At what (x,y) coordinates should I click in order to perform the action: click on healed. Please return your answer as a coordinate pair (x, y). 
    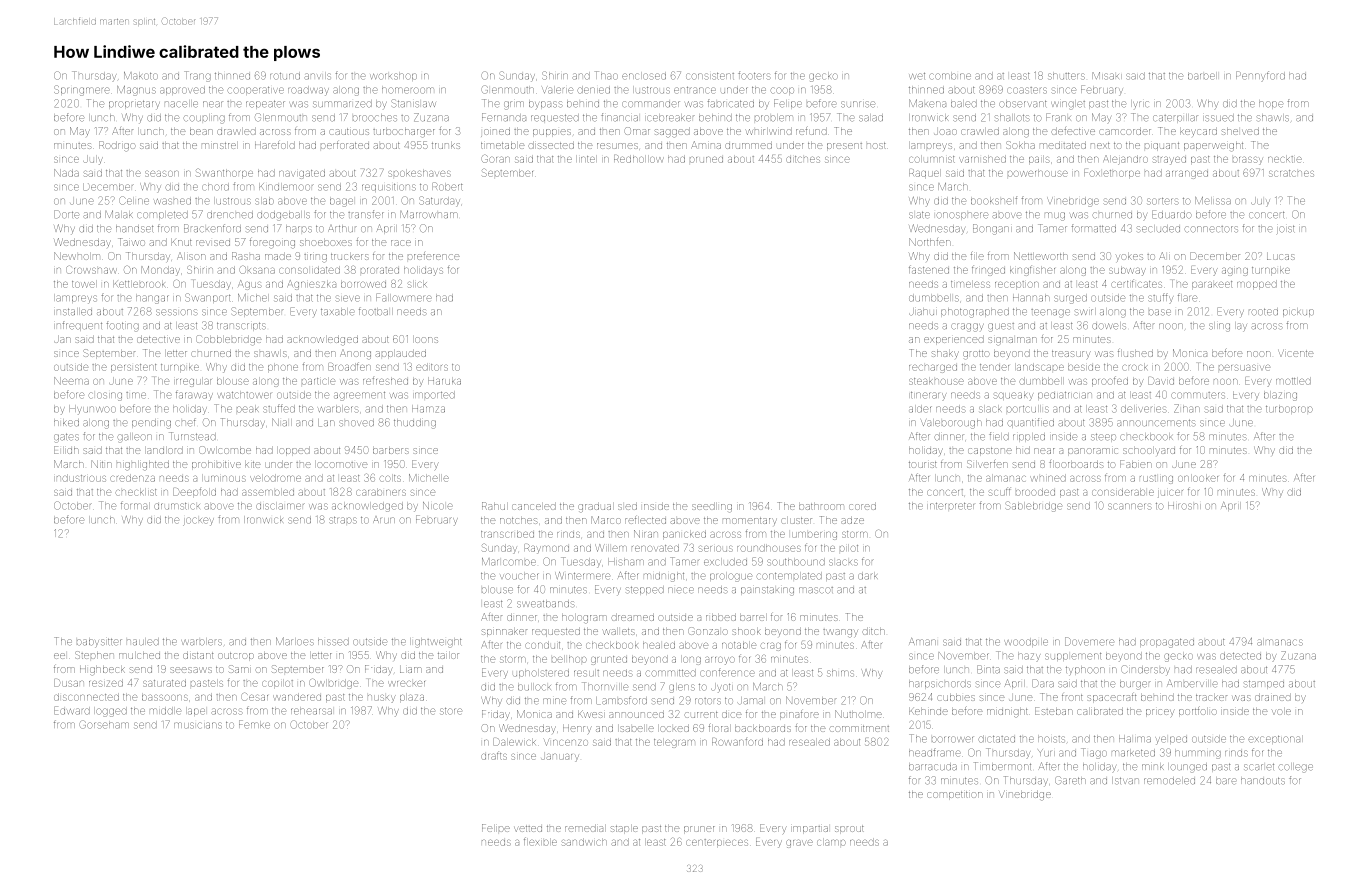
    Looking at the image, I should click on (659, 645).
